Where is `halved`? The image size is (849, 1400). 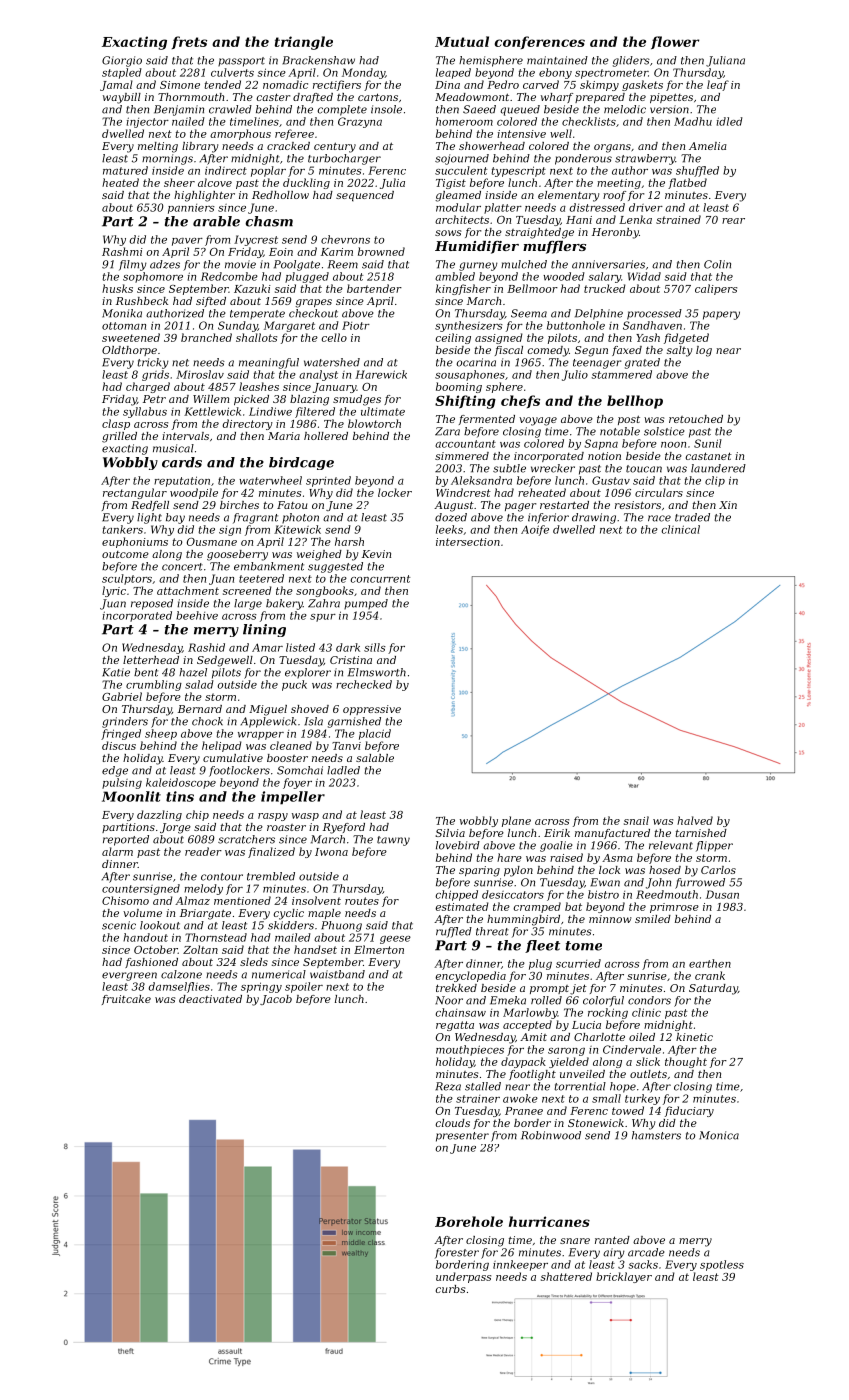
halved is located at coordinates (695, 820).
